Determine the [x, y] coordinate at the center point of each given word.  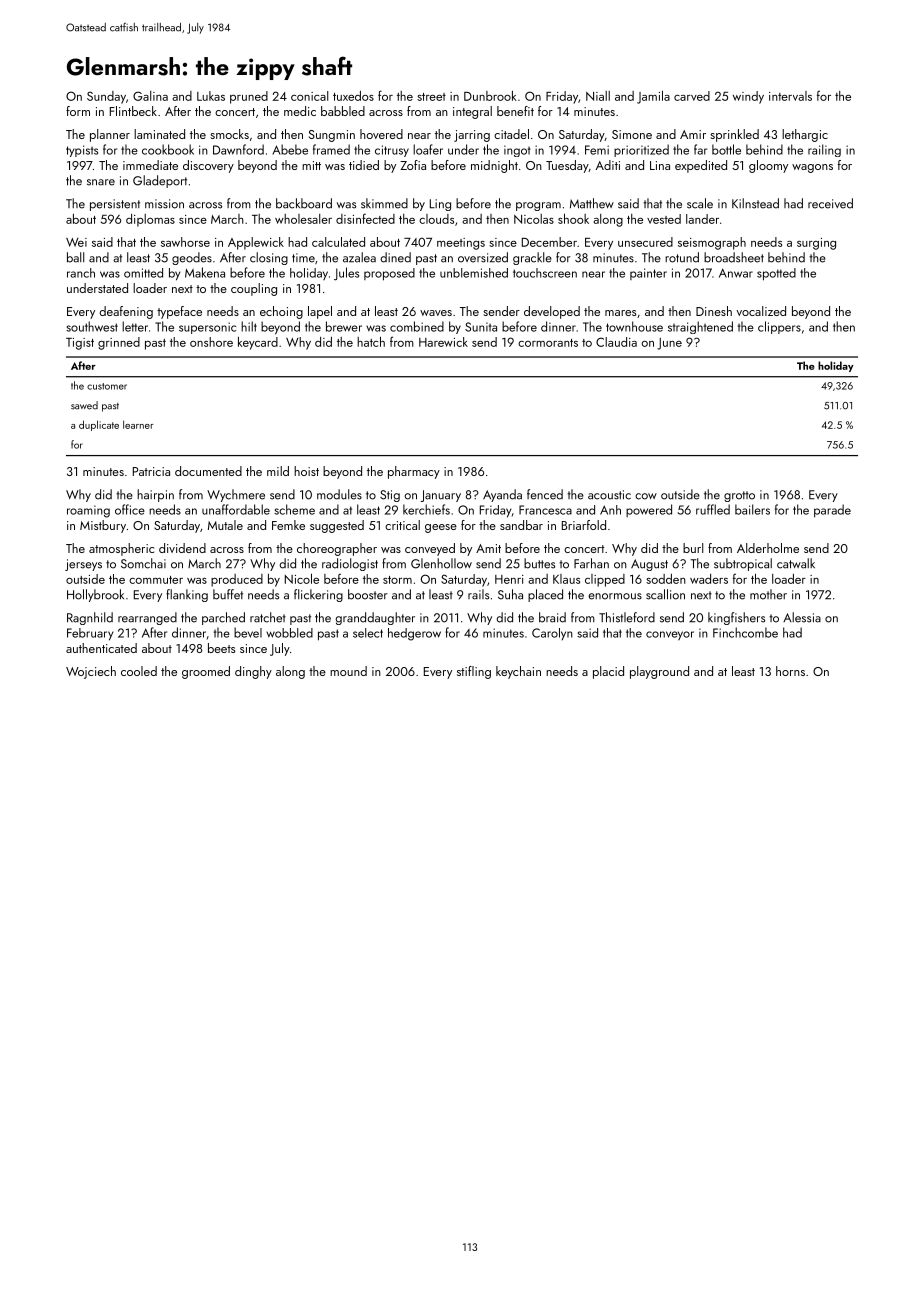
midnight [494, 166]
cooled [139, 671]
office [130, 509]
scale [700, 203]
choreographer [337, 549]
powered [649, 510]
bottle [726, 149]
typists [82, 151]
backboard [304, 203]
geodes [192, 258]
